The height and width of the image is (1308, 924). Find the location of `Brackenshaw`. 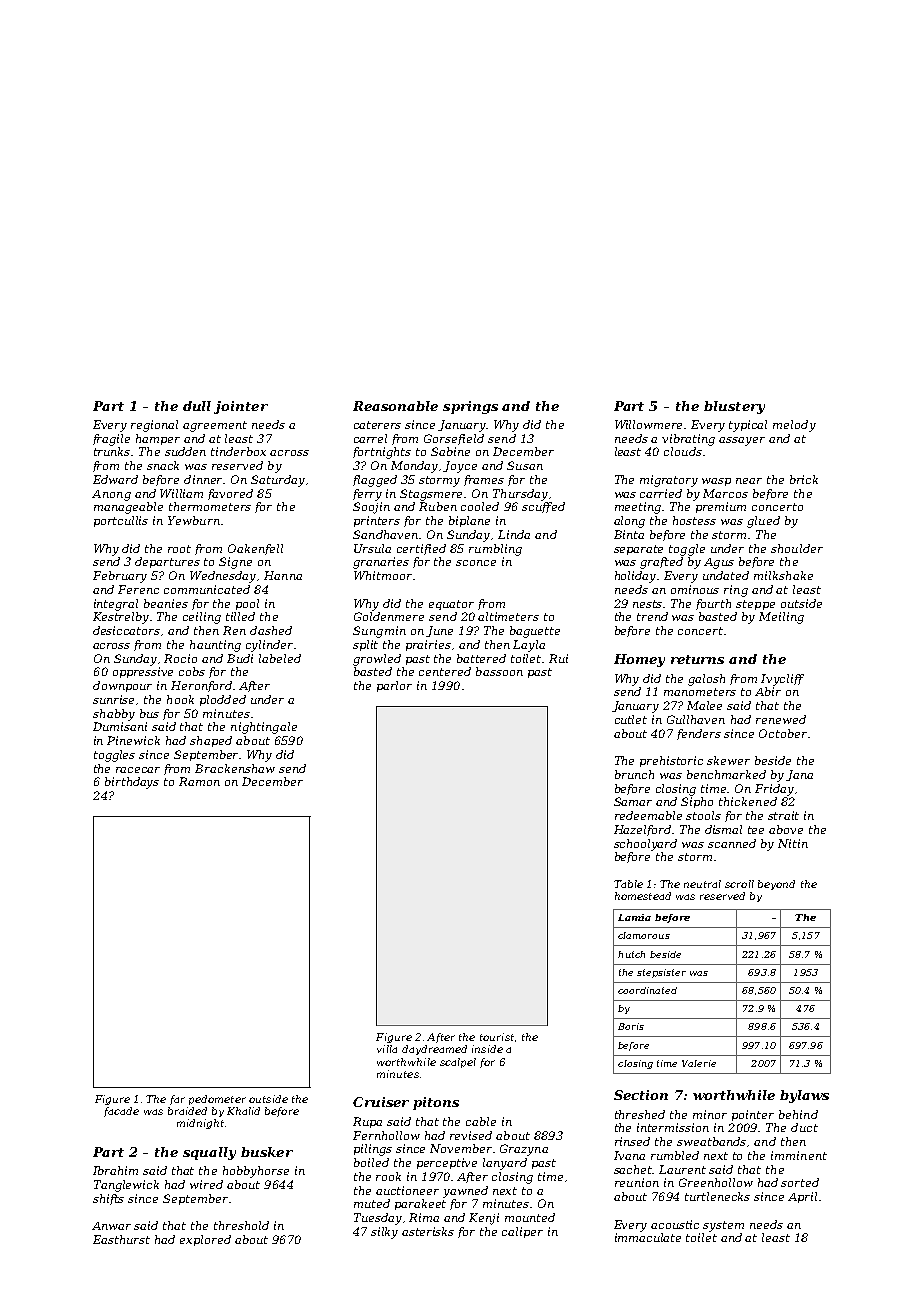

Brackenshaw is located at coordinates (235, 768).
